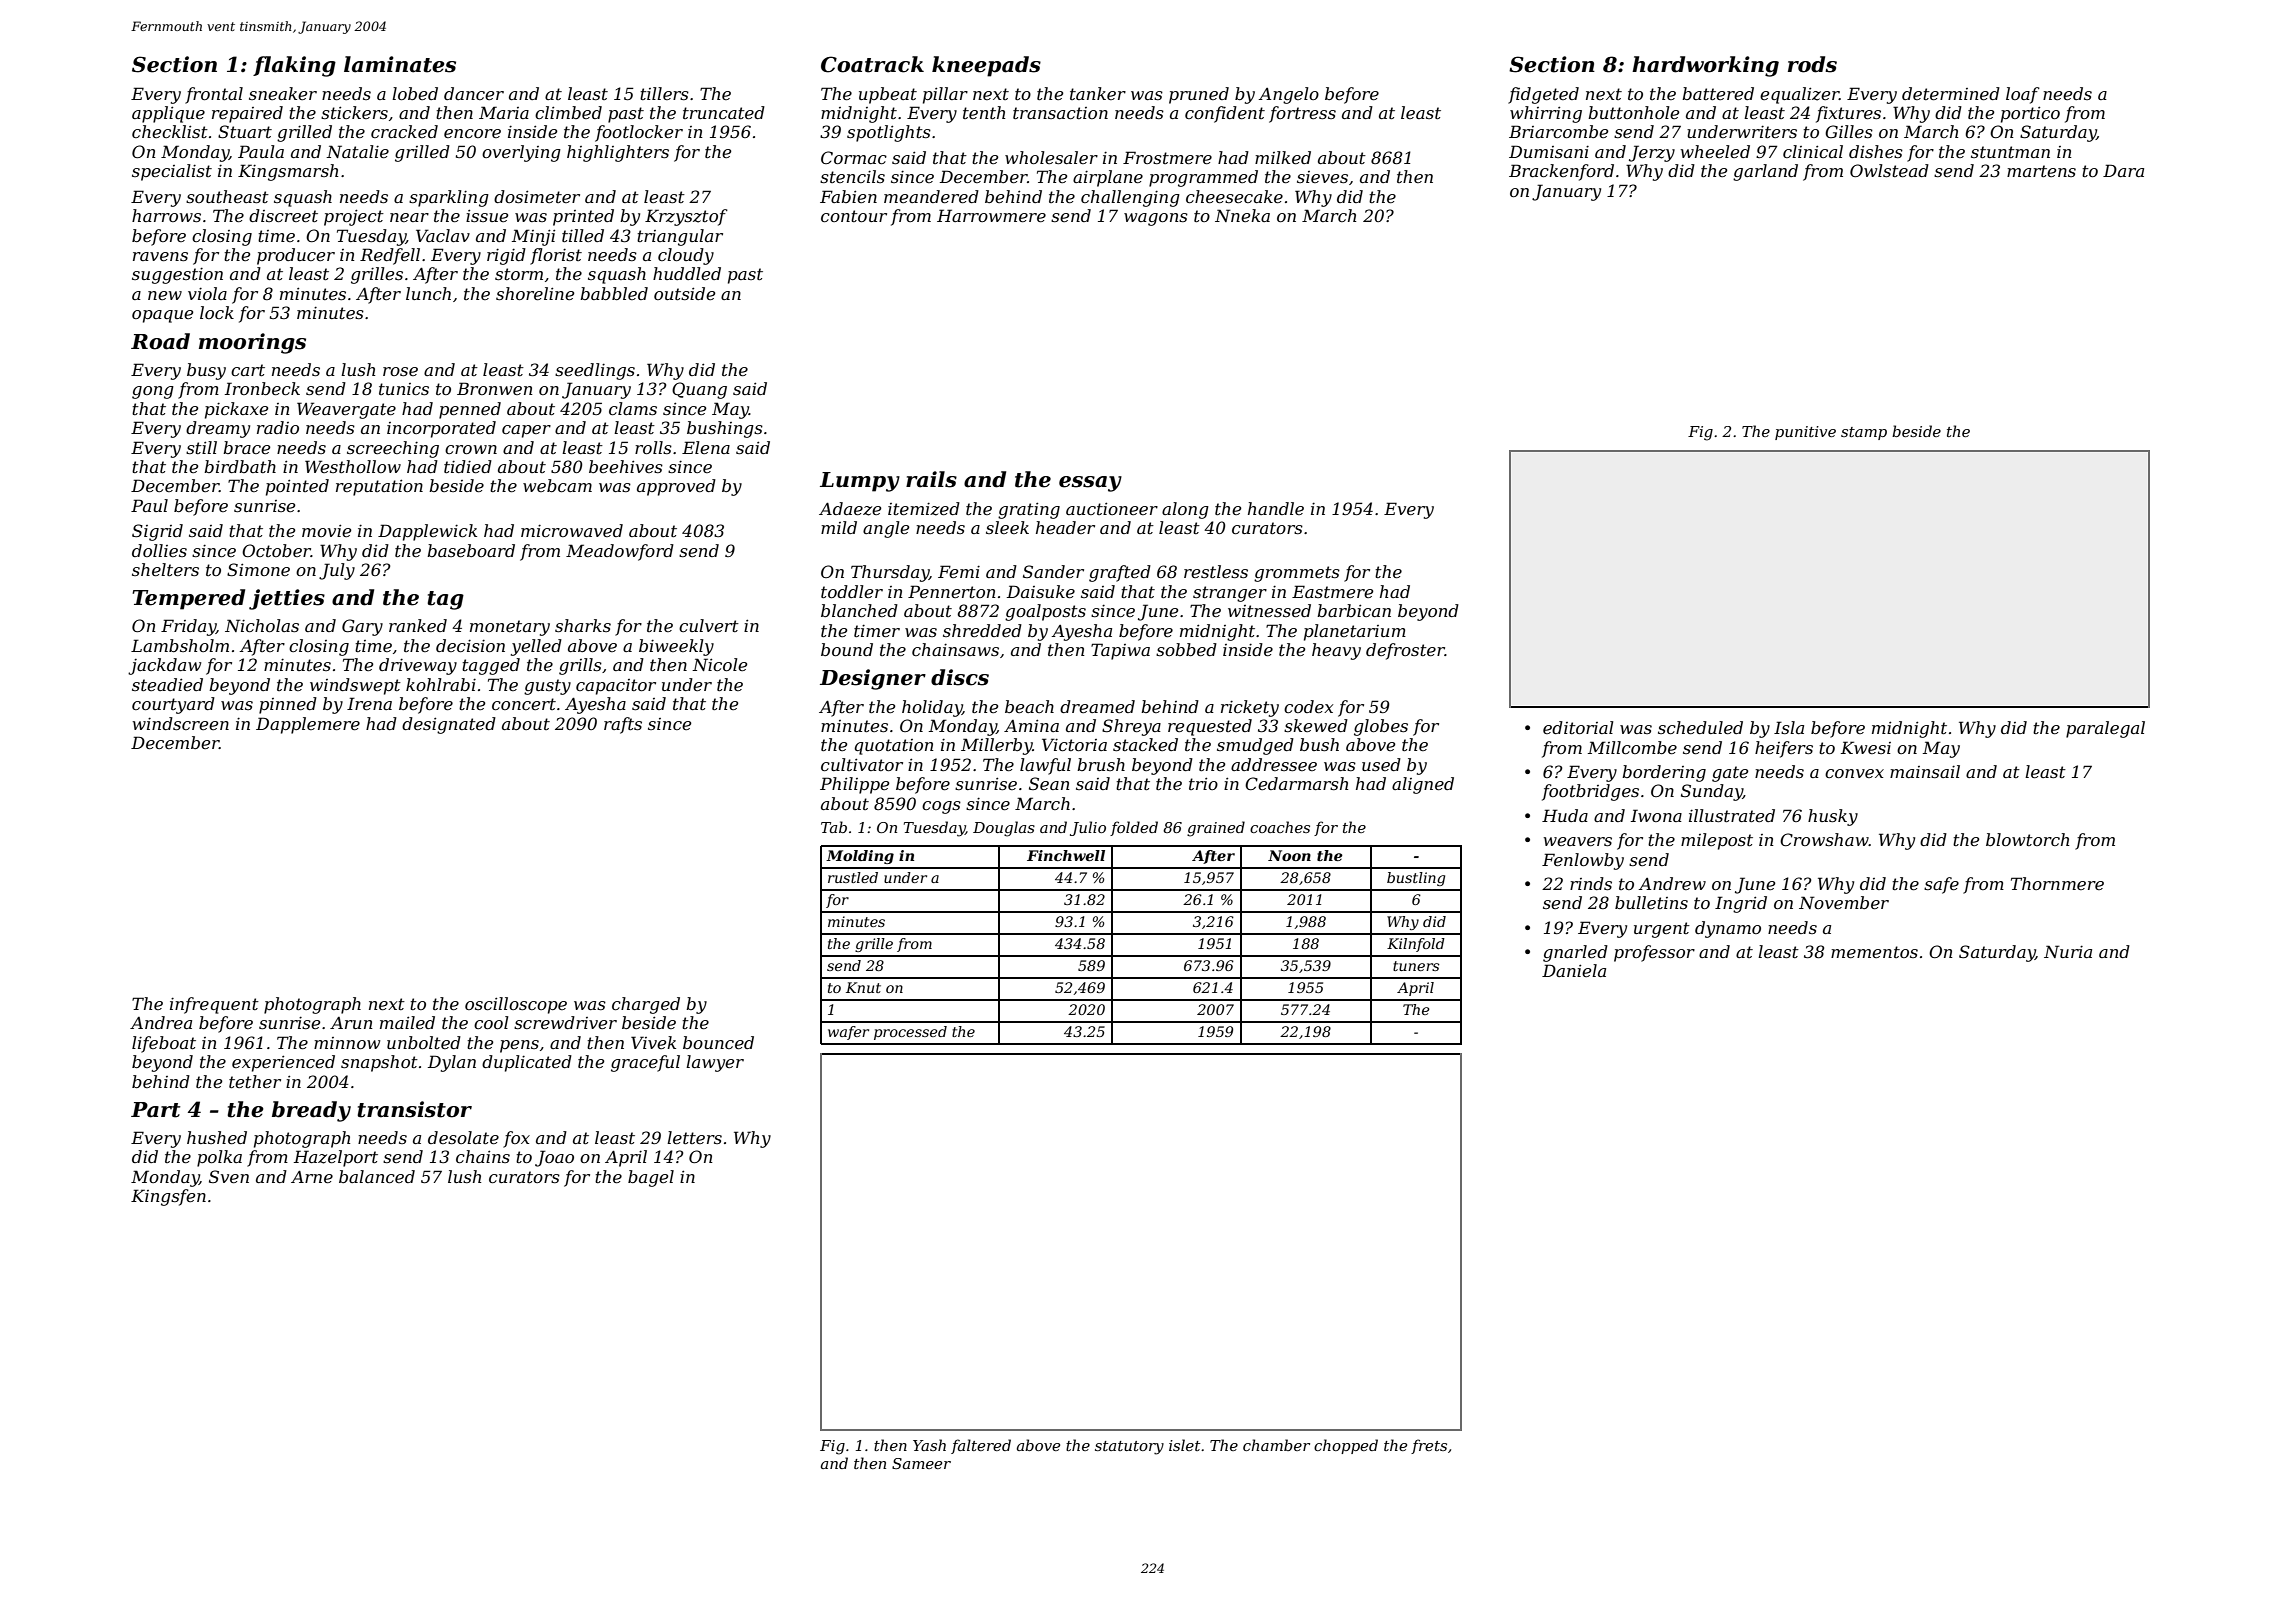 This page has width=2282, height=1614. I want to click on Tapiwa, so click(1120, 651).
